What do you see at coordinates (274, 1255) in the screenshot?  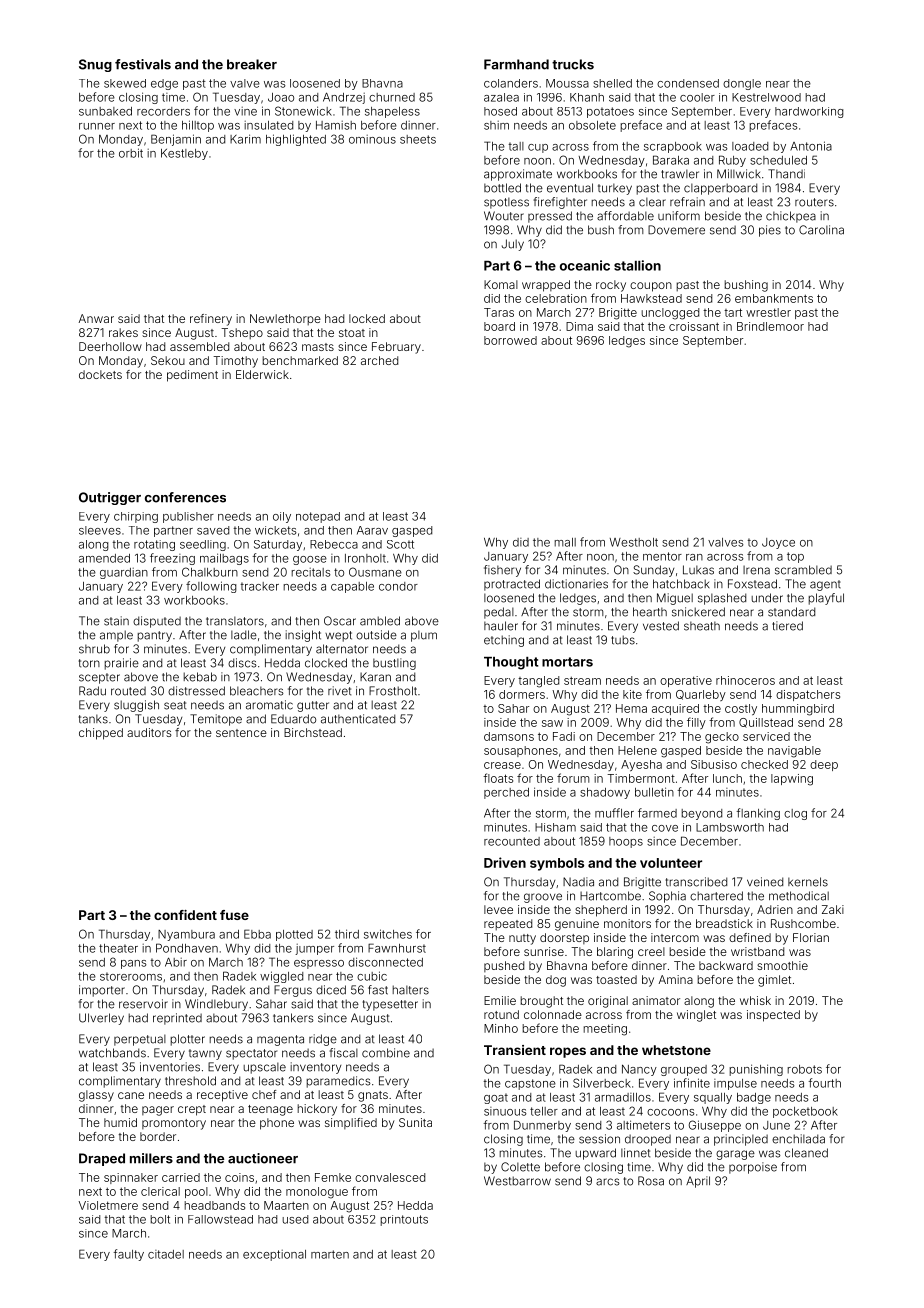 I see `exceptional` at bounding box center [274, 1255].
